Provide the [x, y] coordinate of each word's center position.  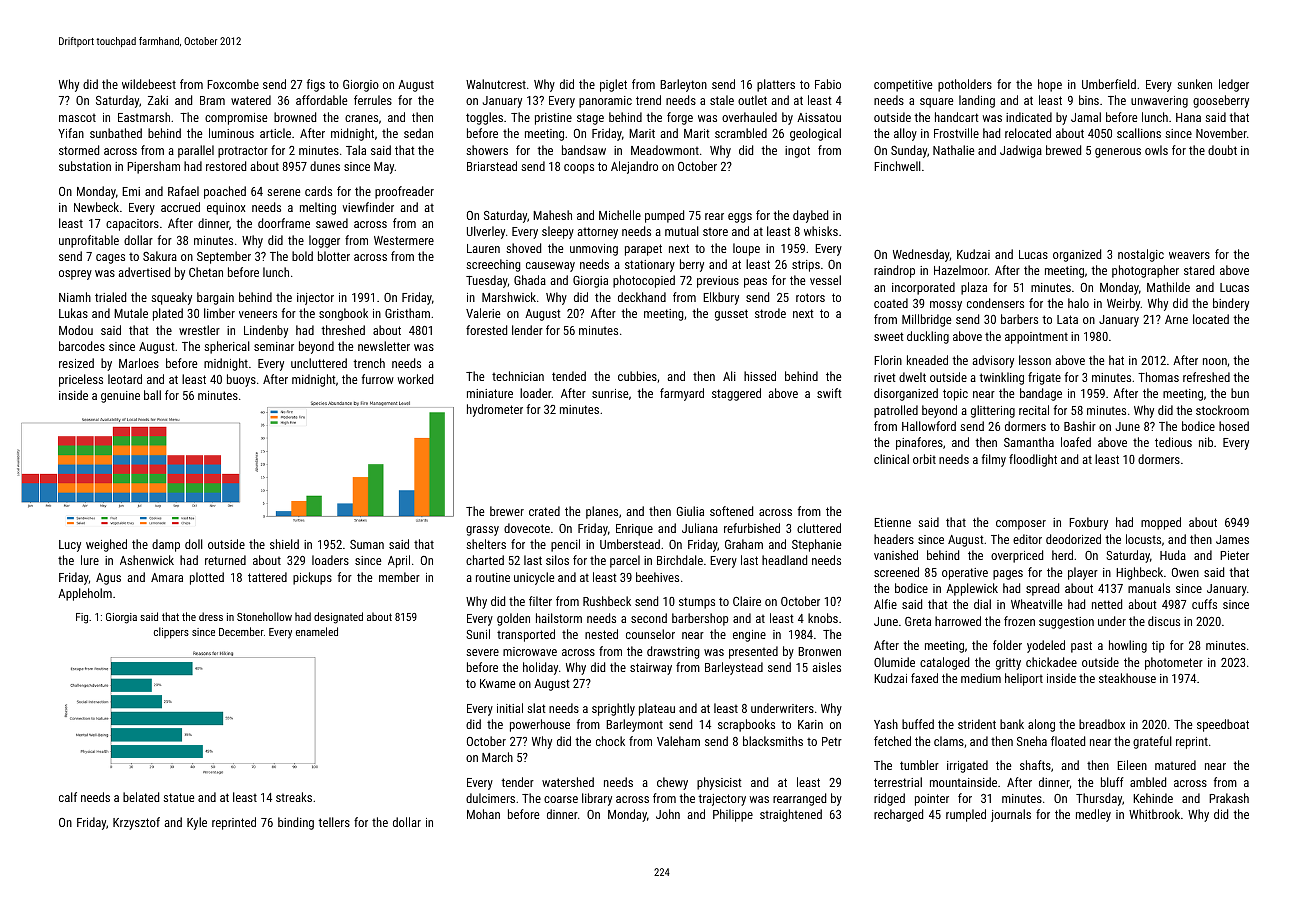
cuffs [1204, 604]
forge [680, 118]
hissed [760, 376]
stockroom [1222, 410]
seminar [274, 346]
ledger [1234, 85]
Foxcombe [233, 84]
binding [296, 823]
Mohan [483, 814]
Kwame [497, 683]
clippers [171, 632]
